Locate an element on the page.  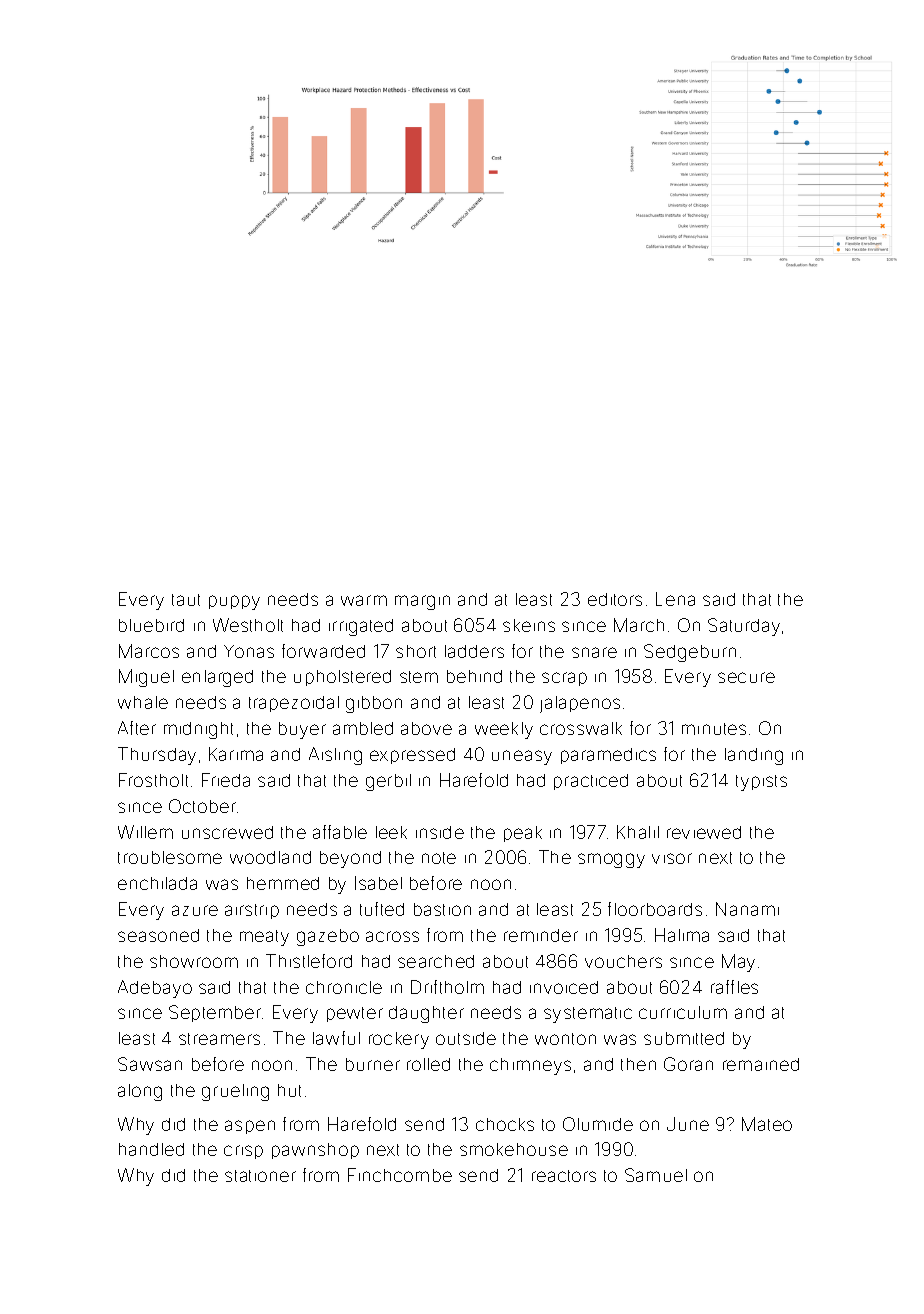
woodland is located at coordinates (270, 857).
